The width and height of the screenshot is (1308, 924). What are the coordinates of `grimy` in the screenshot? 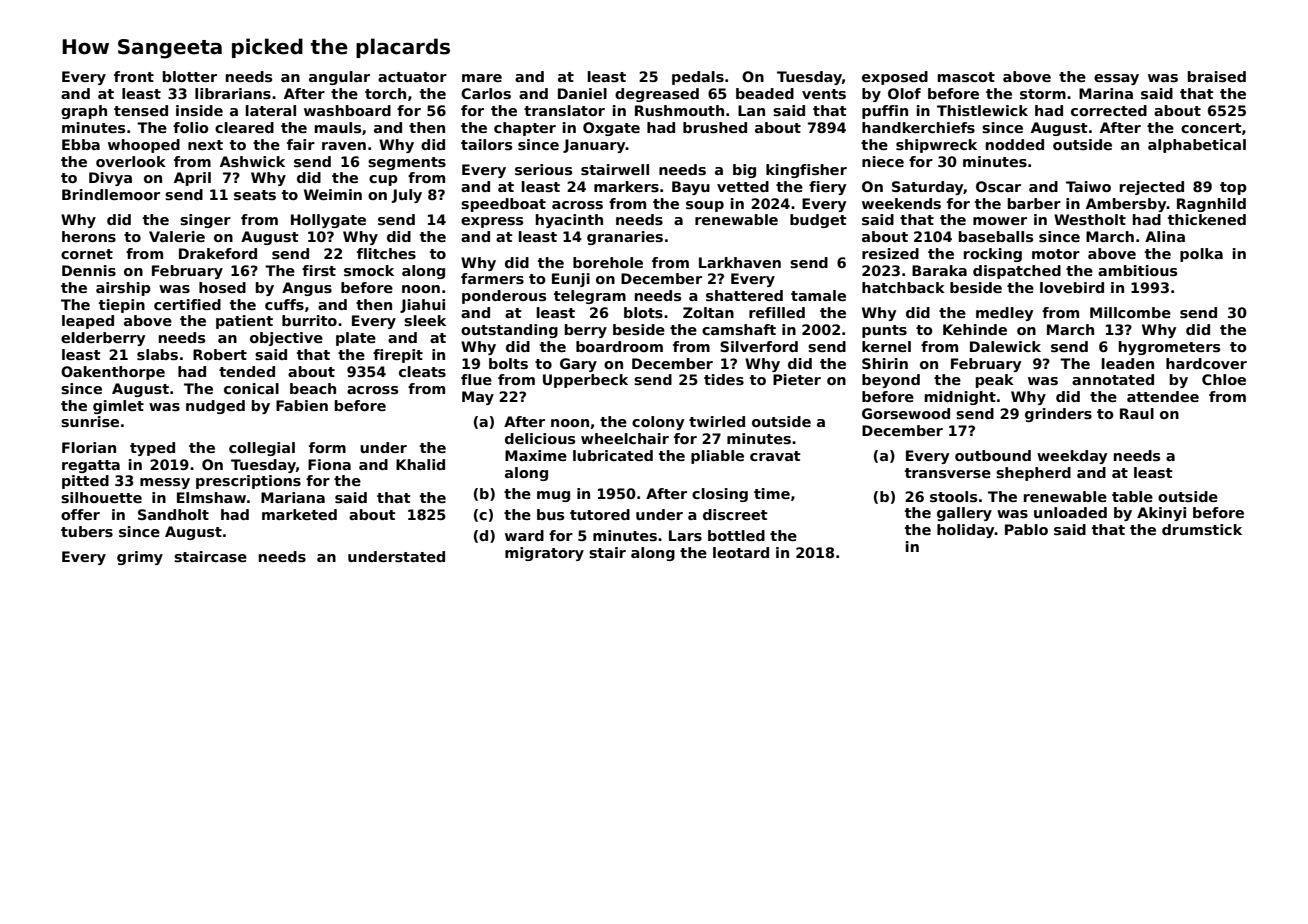 It's located at (140, 558).
